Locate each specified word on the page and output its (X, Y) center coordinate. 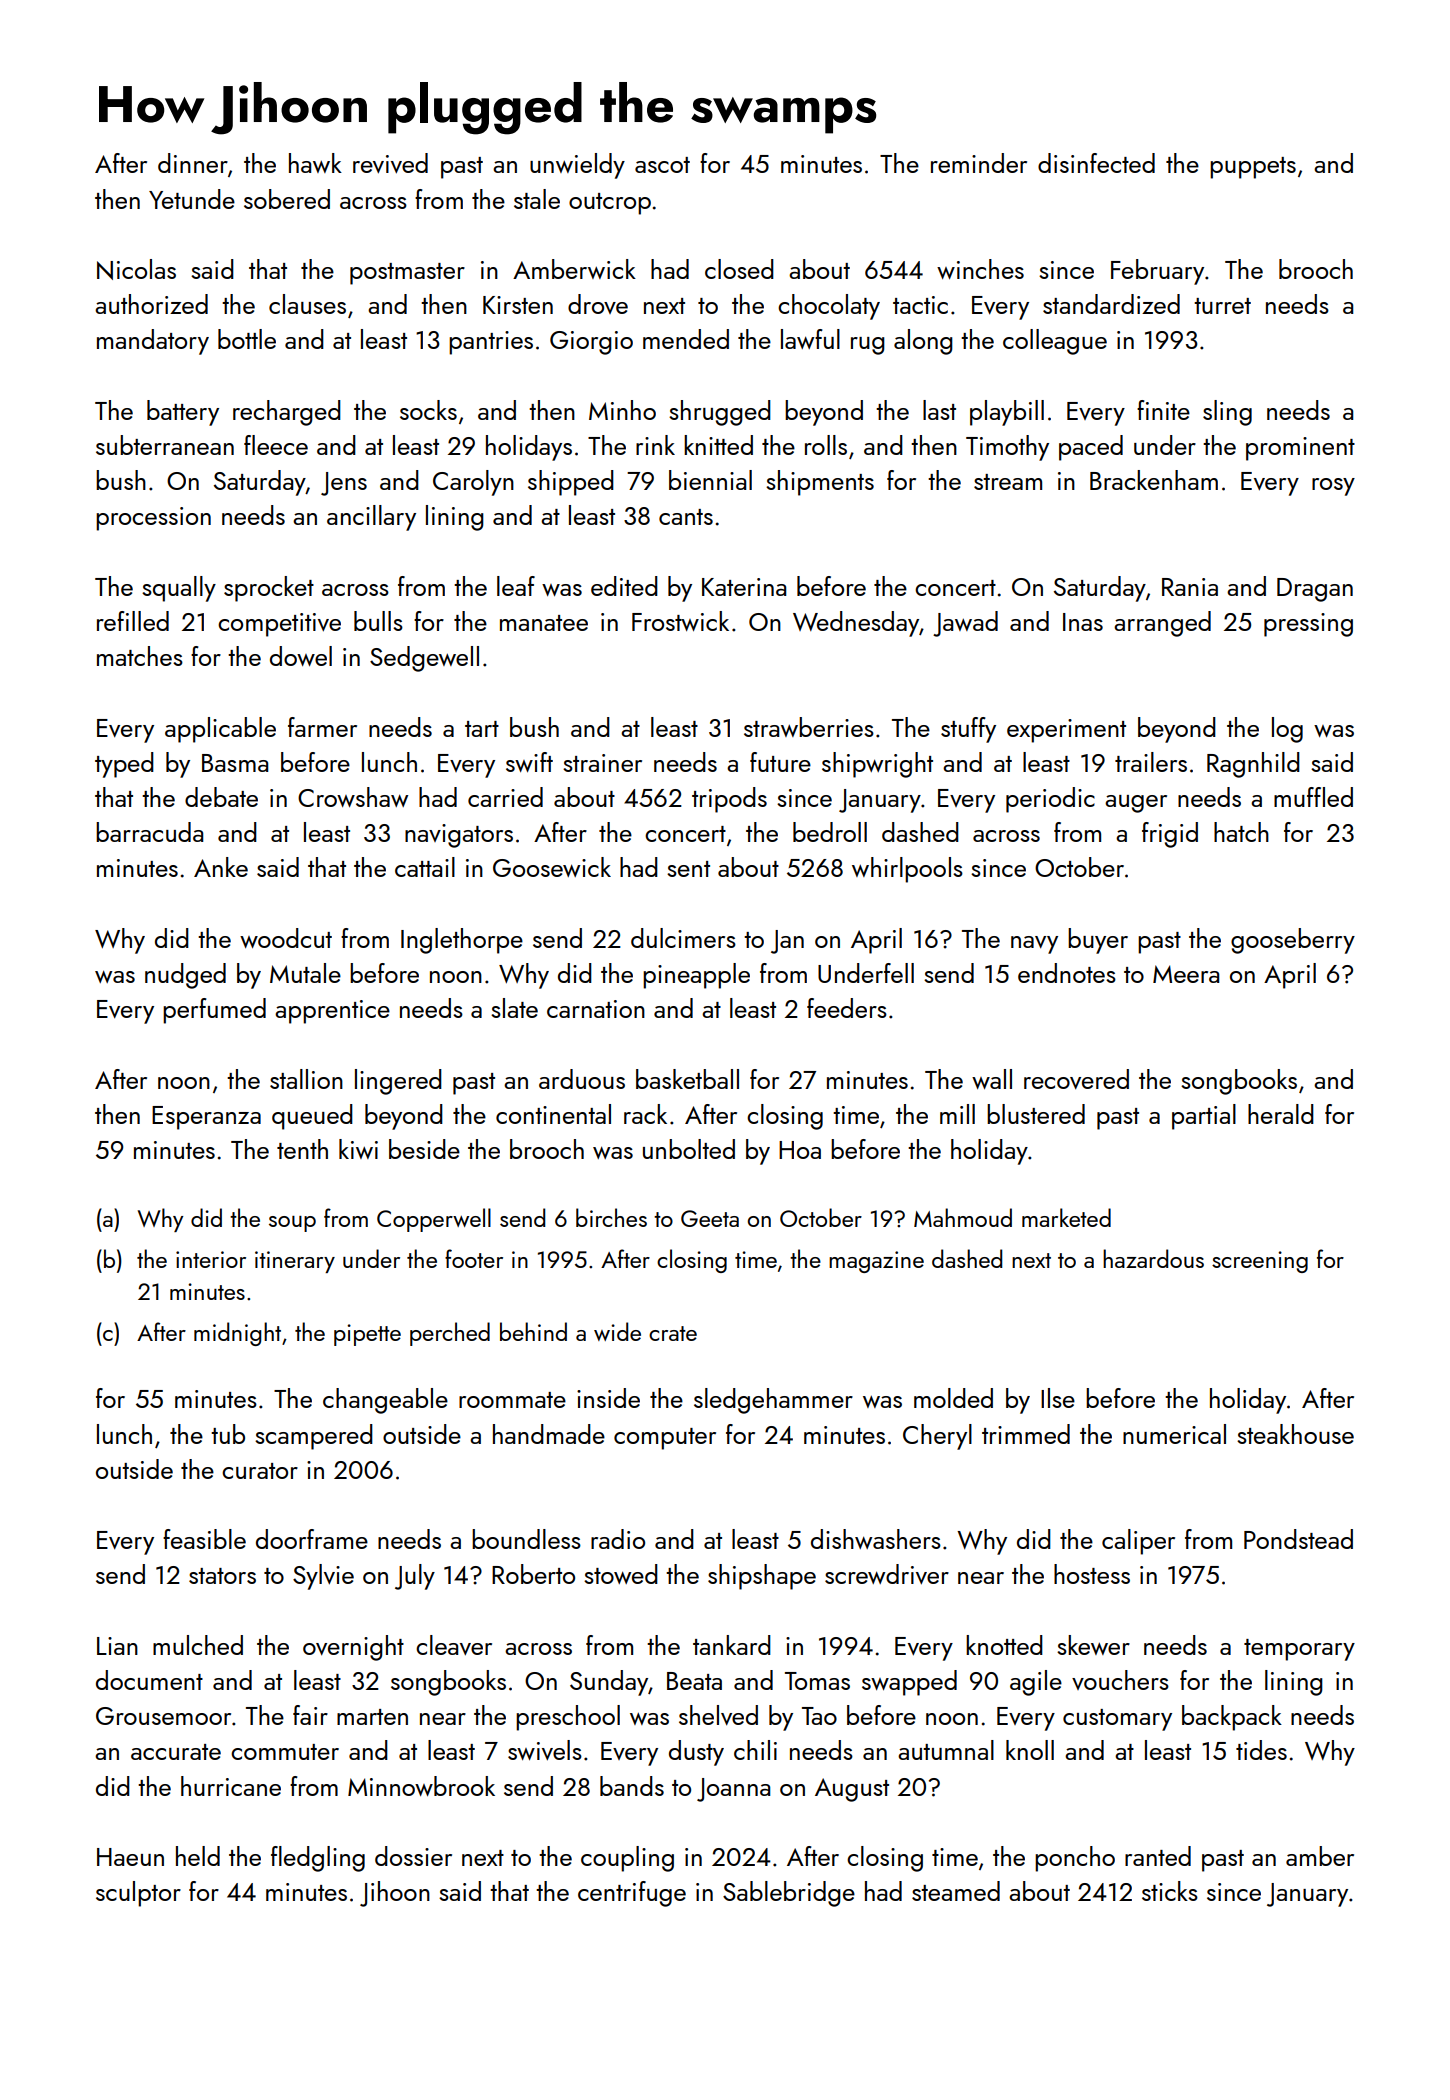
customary (1117, 1720)
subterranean (165, 445)
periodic (1050, 800)
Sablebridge (789, 1894)
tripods (729, 800)
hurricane (231, 1786)
